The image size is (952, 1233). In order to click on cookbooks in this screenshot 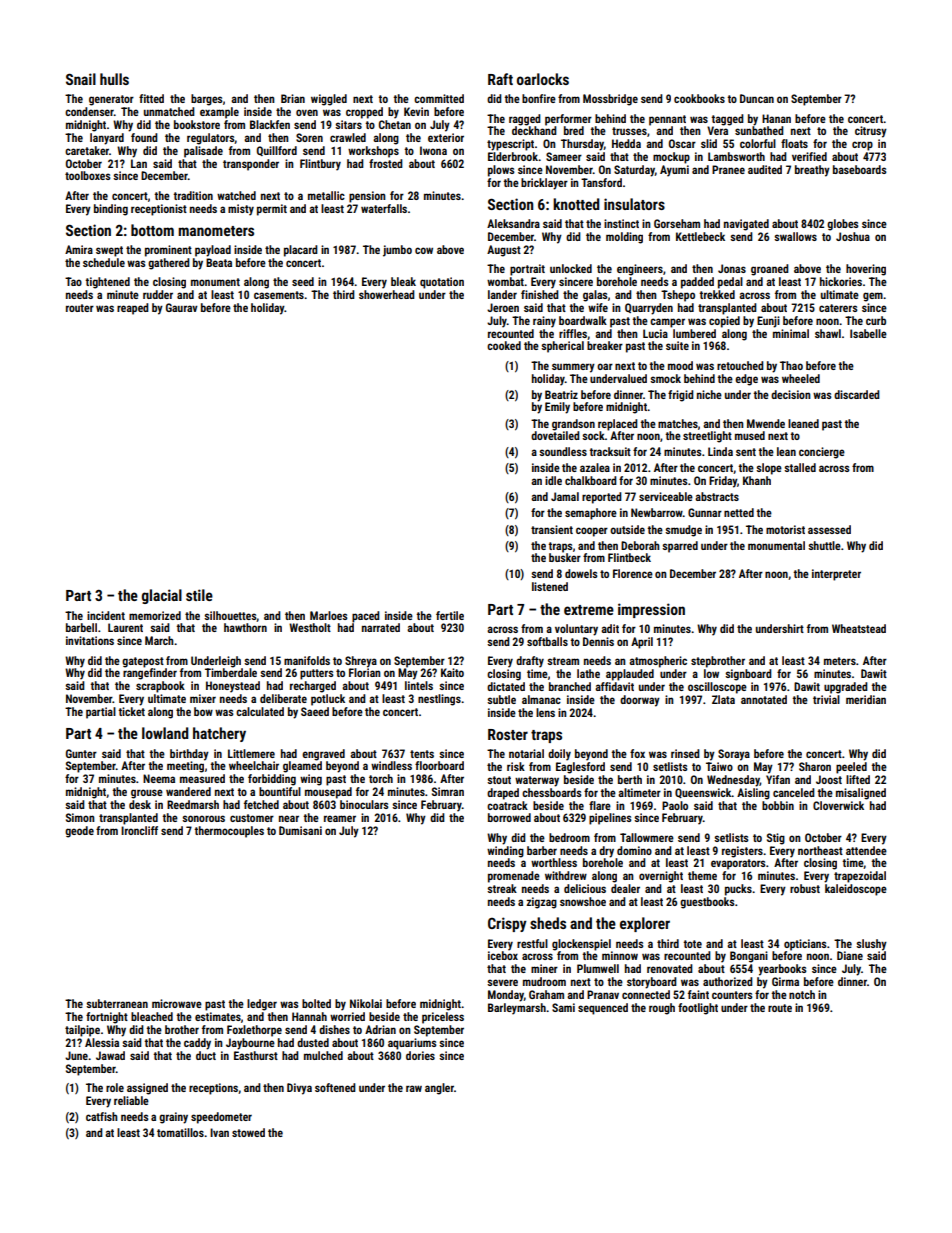, I will do `click(699, 98)`.
